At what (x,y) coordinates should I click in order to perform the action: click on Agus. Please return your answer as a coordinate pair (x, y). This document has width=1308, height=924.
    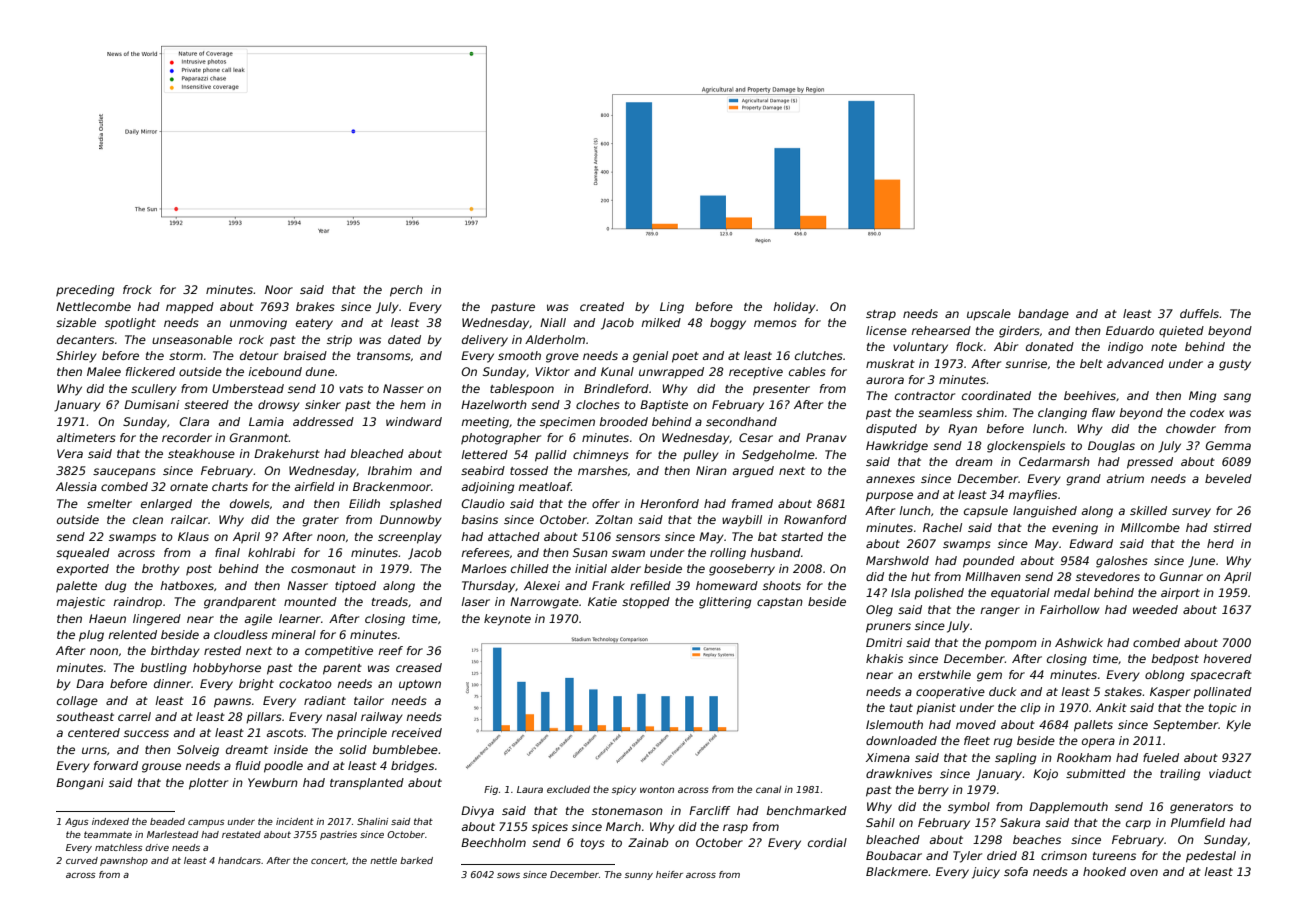
    Looking at the image, I should click on (76, 822).
